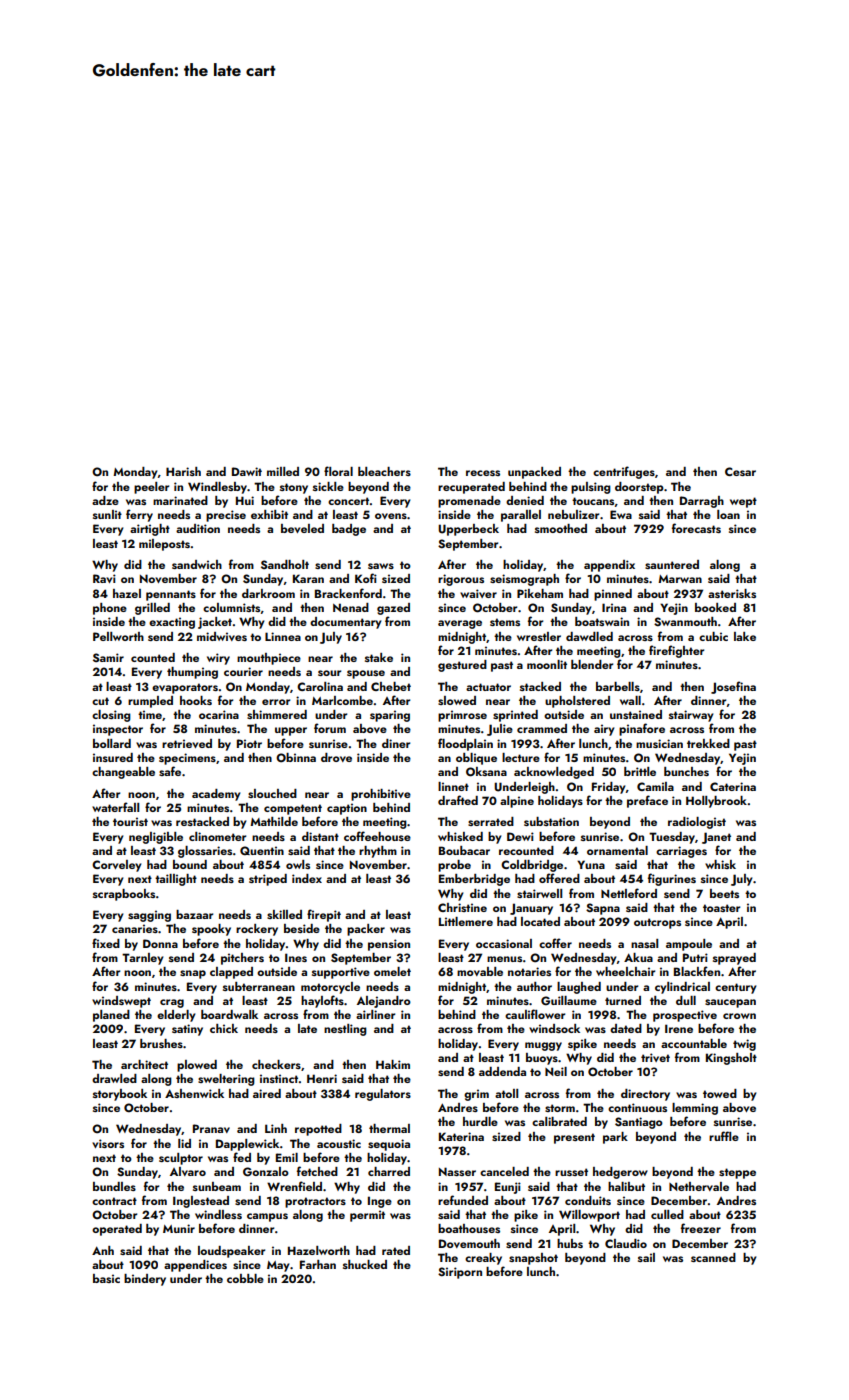 The width and height of the screenshot is (849, 1400). What do you see at coordinates (731, 1059) in the screenshot?
I see `Kingsholt` at bounding box center [731, 1059].
